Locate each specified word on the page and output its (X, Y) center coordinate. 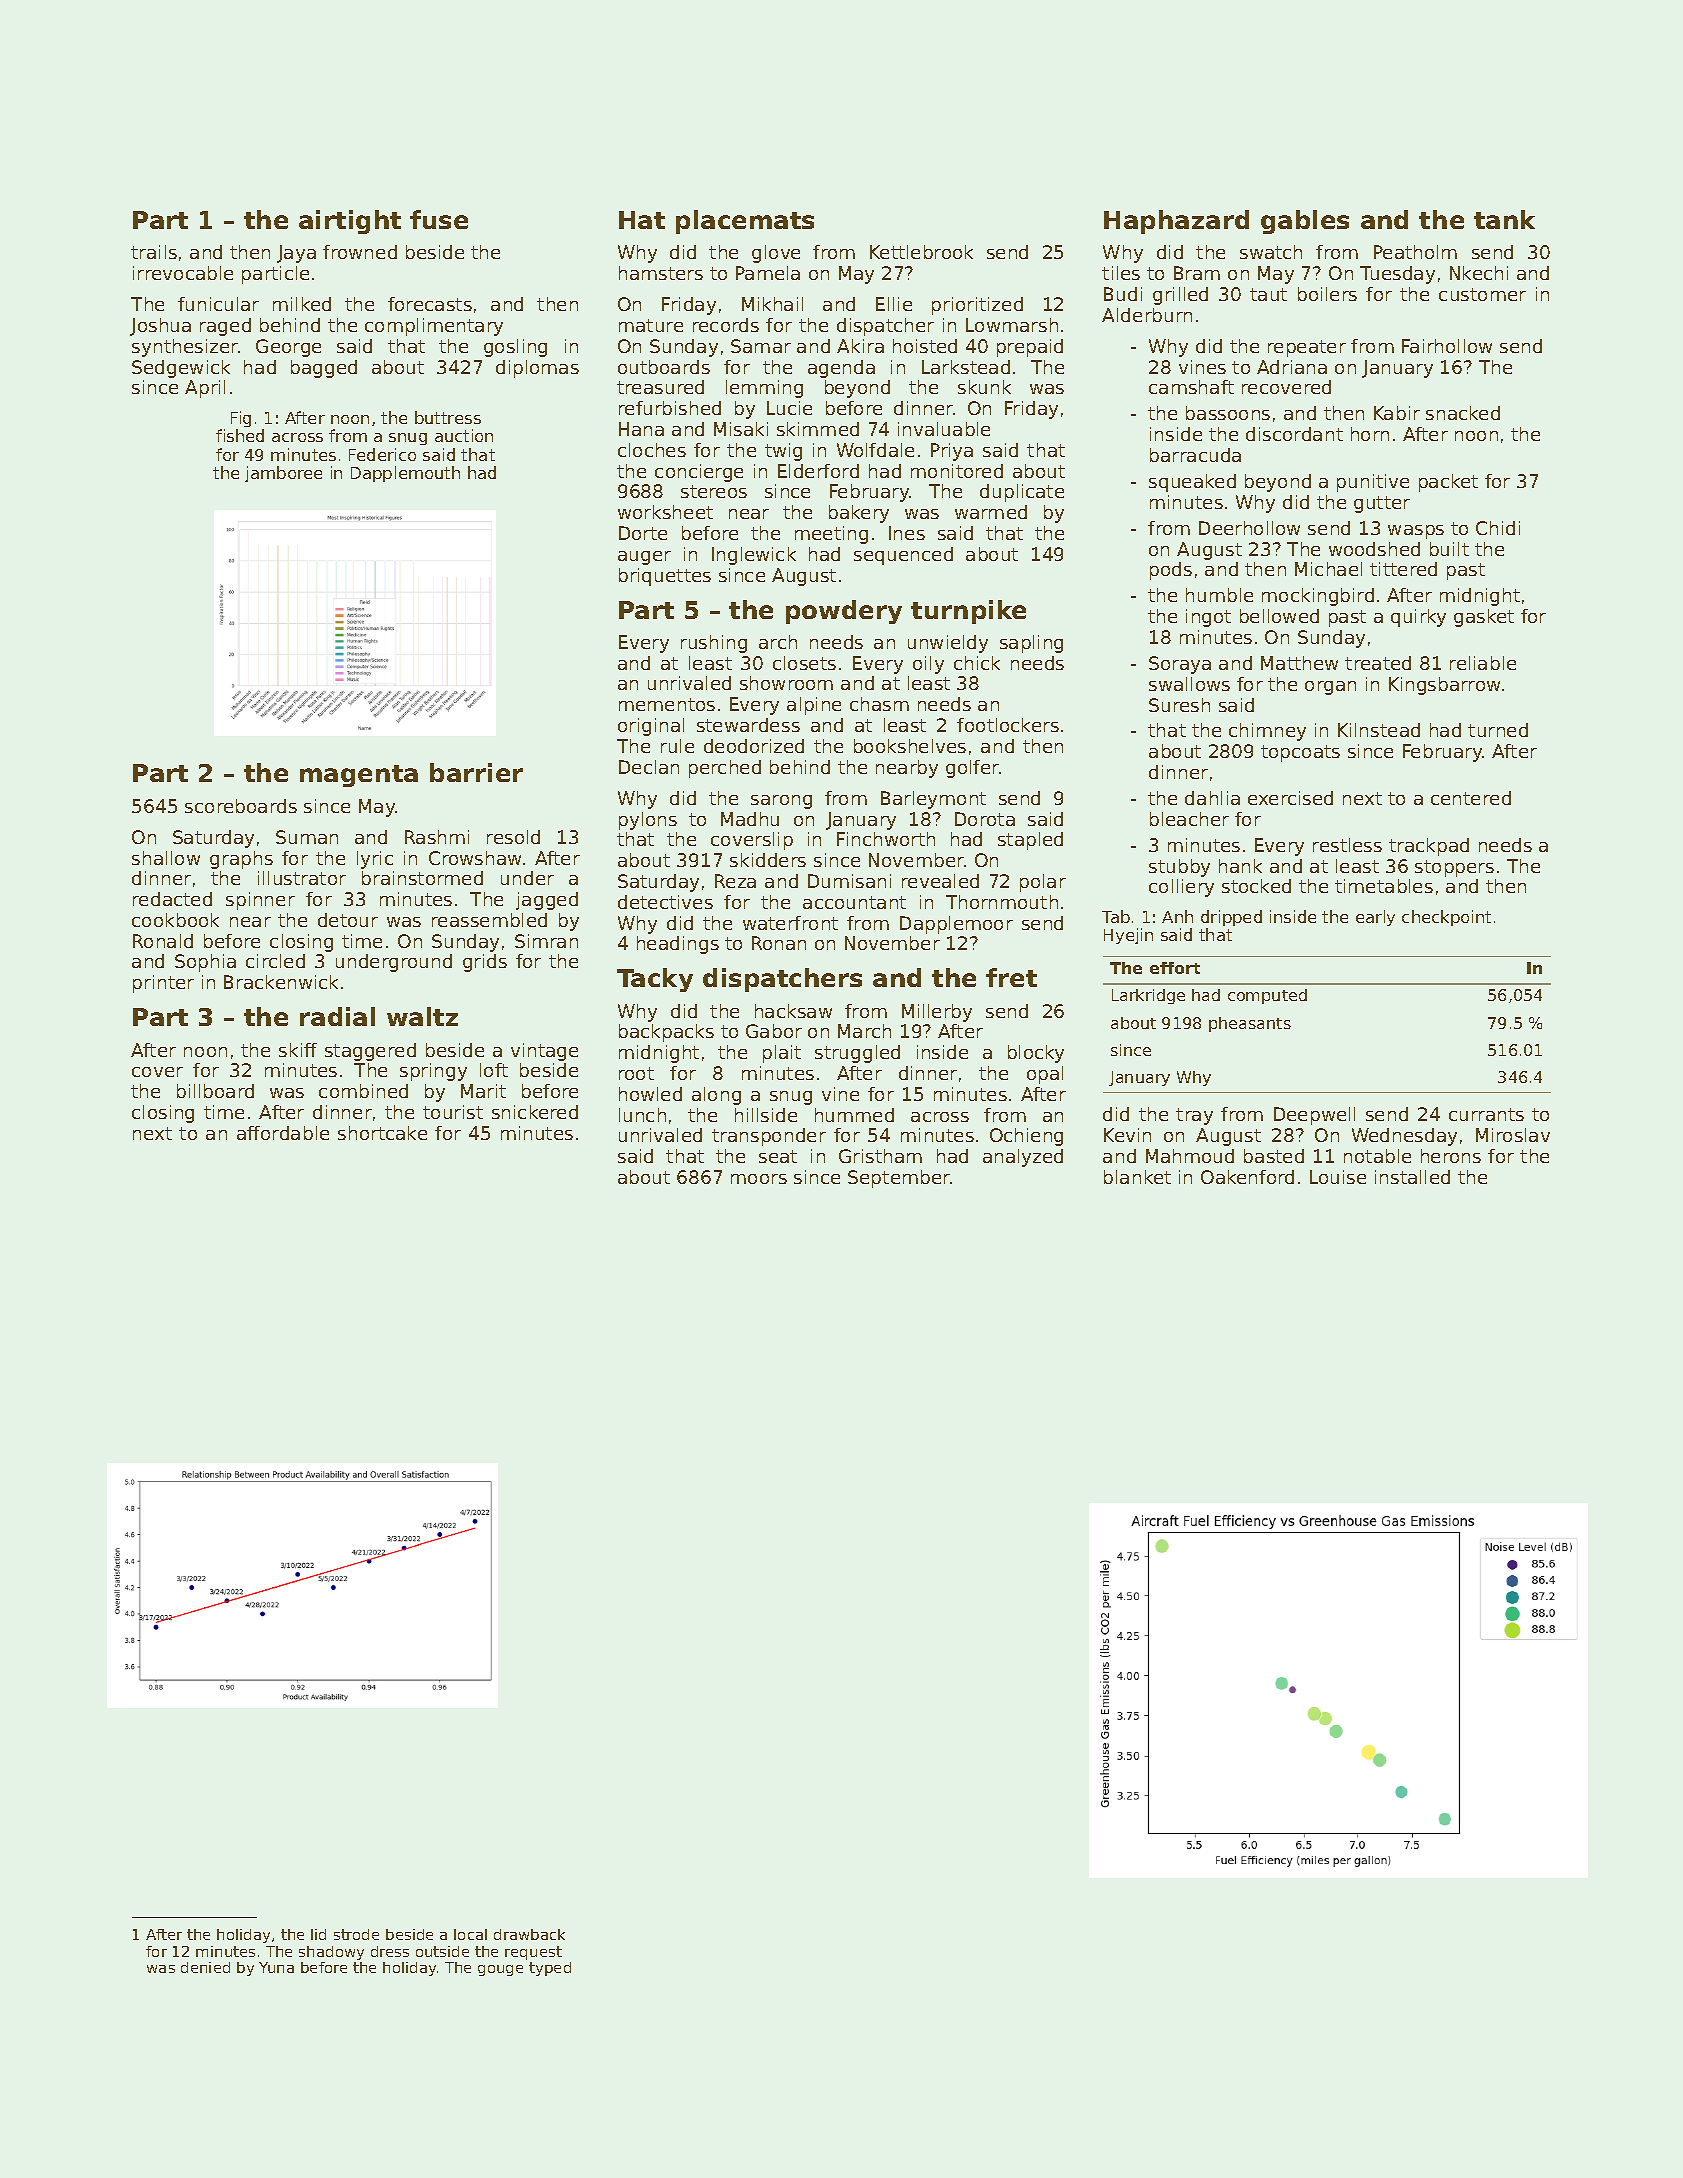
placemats (745, 222)
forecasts (430, 304)
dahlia (1212, 798)
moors (759, 1179)
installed (1412, 1177)
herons (1451, 1156)
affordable (283, 1133)
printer (163, 984)
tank (1504, 219)
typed (550, 1969)
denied (205, 1967)
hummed (854, 1115)
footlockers (1008, 725)
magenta (359, 776)
